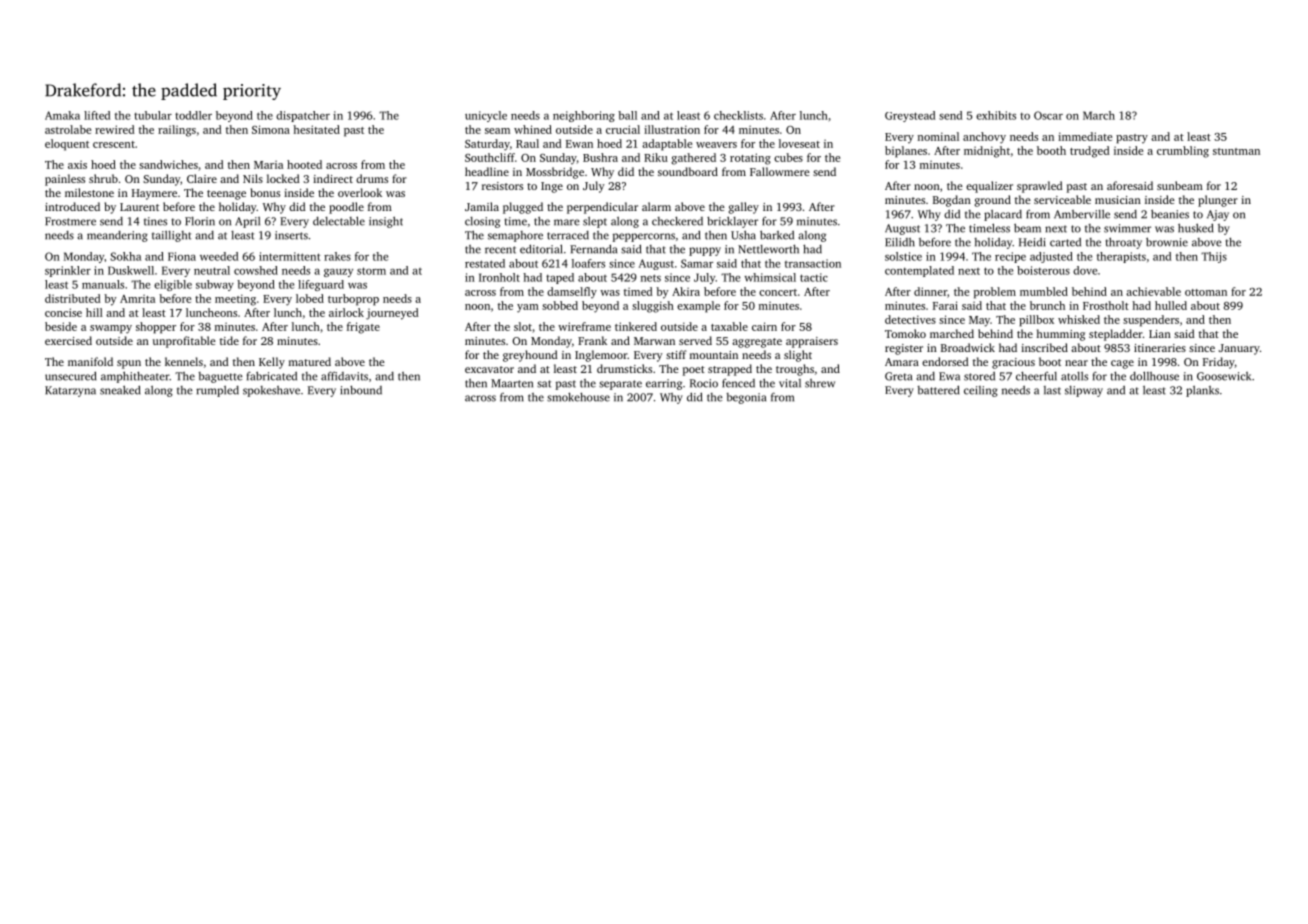  What do you see at coordinates (584, 116) in the screenshot?
I see `neighboring` at bounding box center [584, 116].
